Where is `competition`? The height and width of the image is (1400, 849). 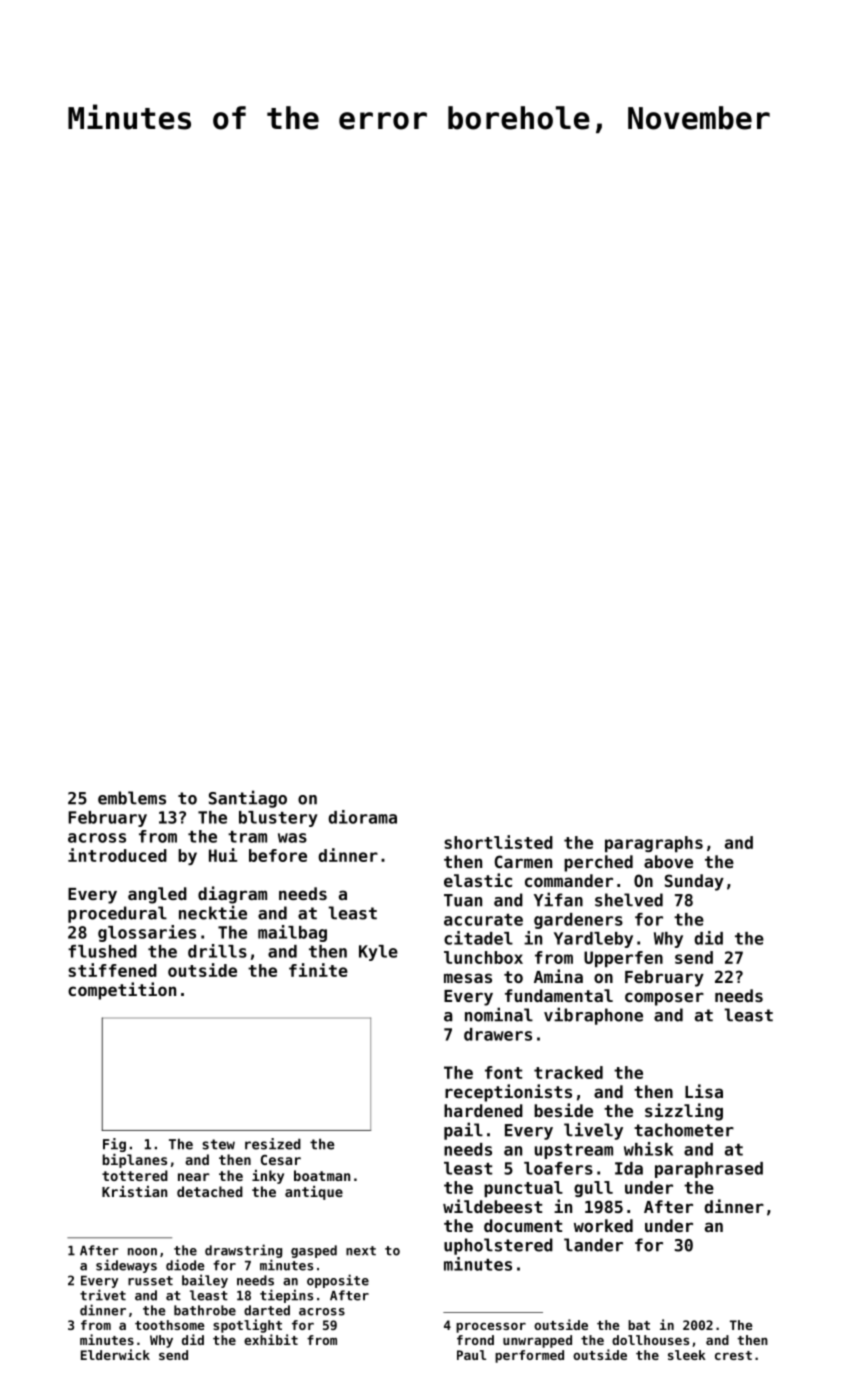 competition is located at coordinates (122, 991).
